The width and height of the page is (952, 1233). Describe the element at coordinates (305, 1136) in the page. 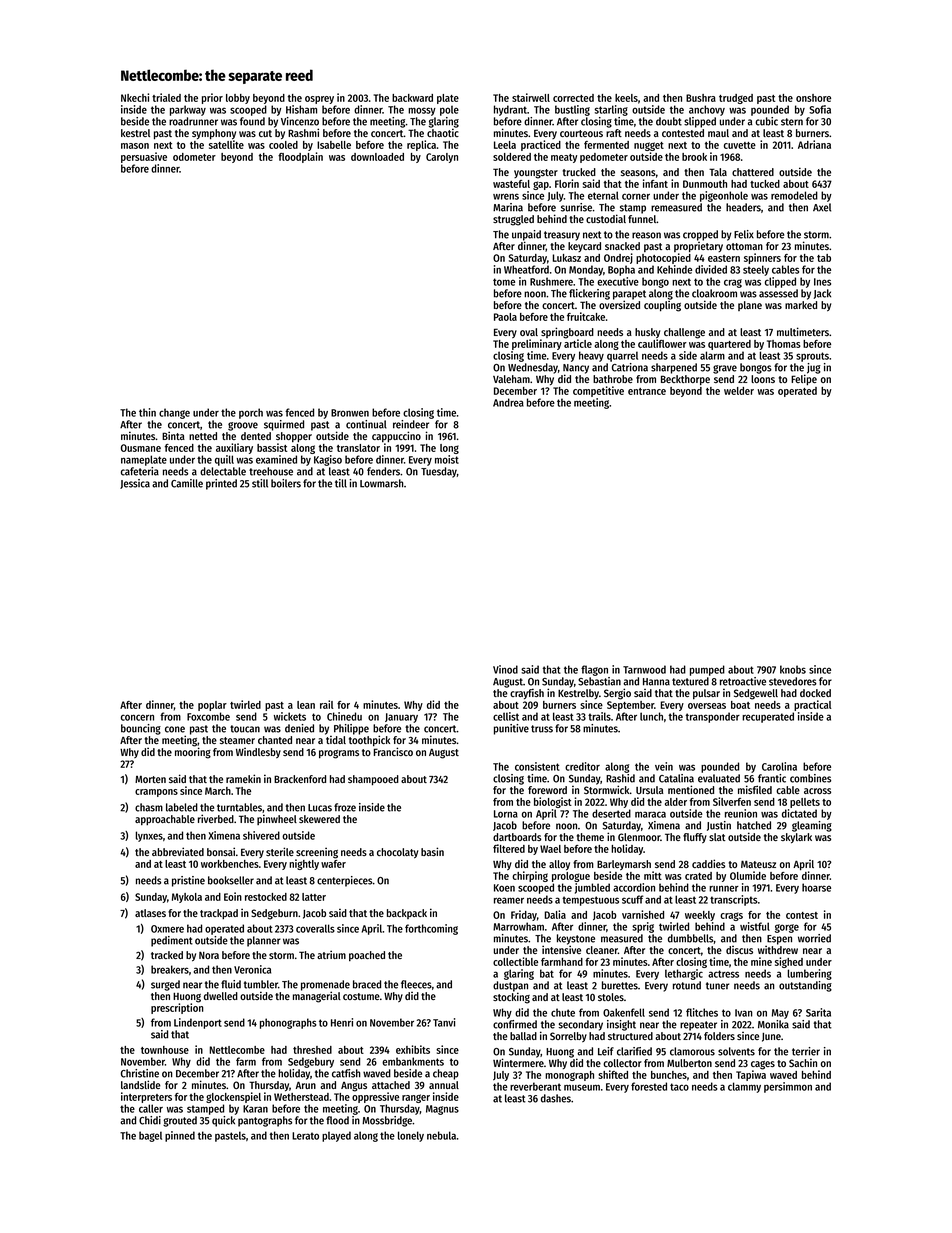

I see `Lerato` at that location.
